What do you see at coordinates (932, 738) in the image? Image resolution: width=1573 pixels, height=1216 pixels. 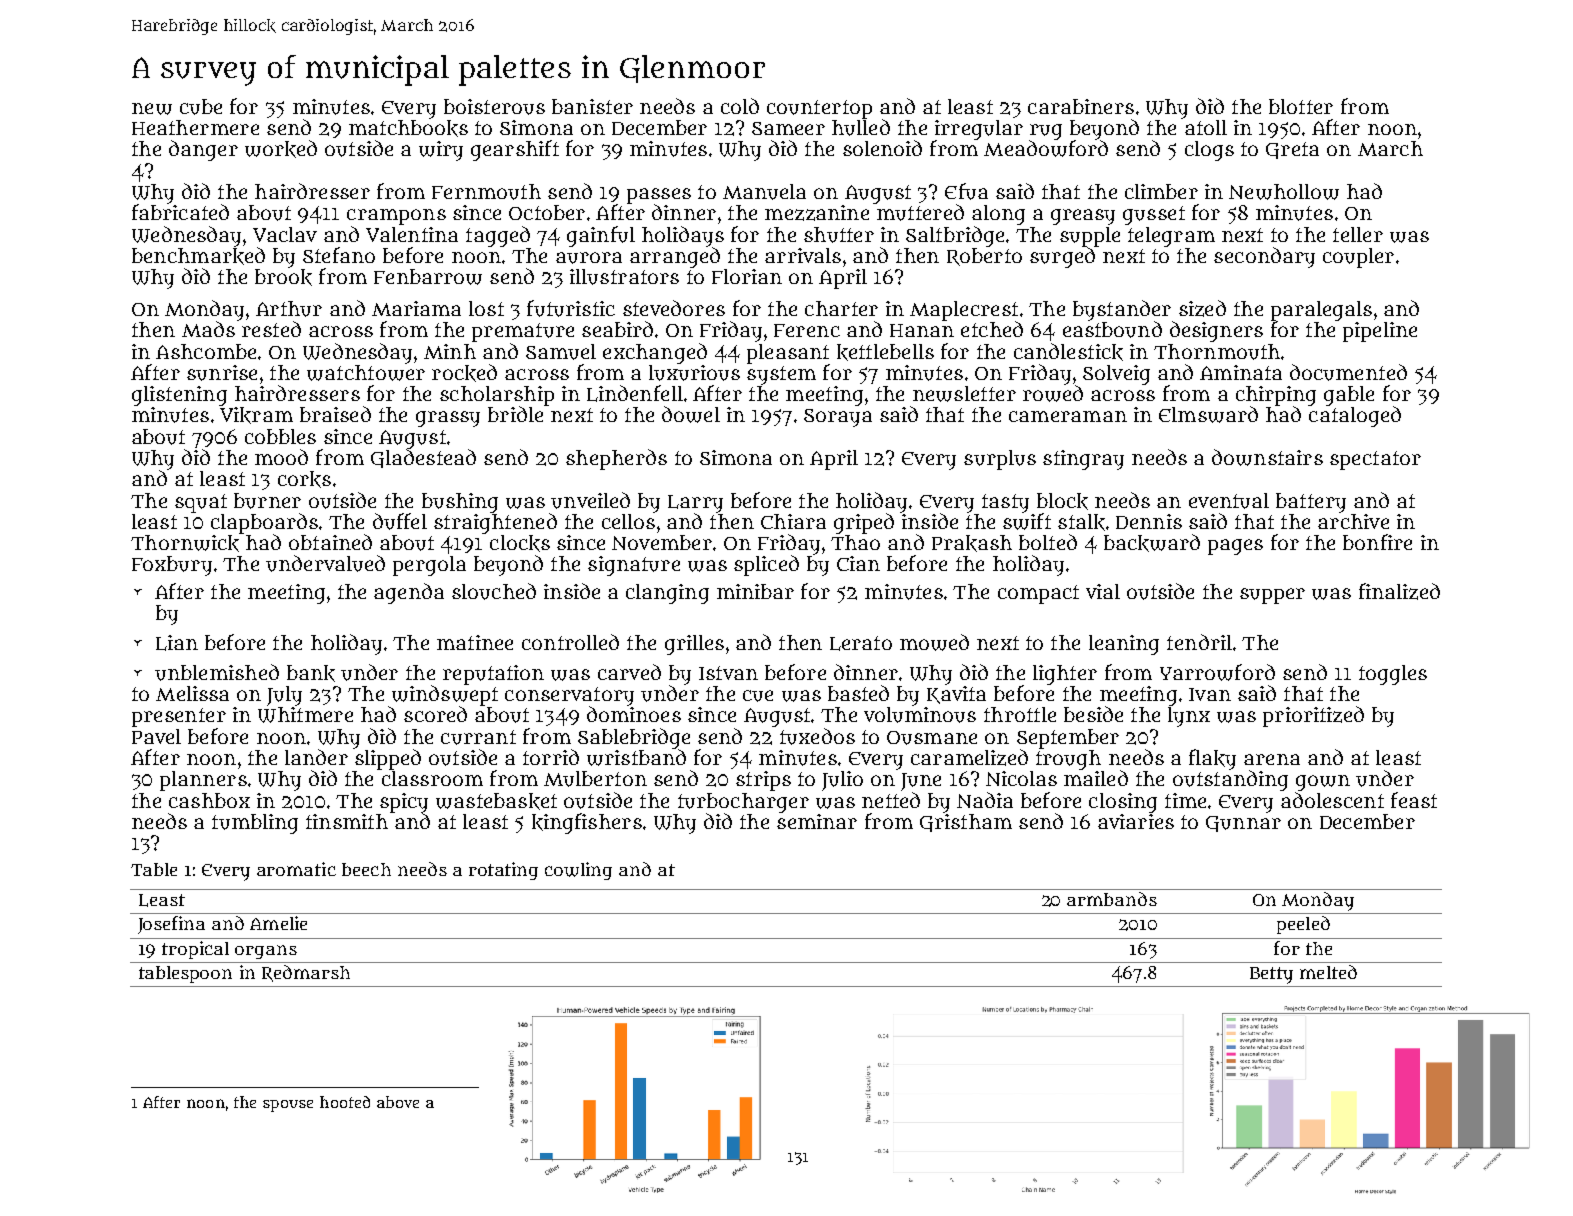 I see `Ousmane` at bounding box center [932, 738].
